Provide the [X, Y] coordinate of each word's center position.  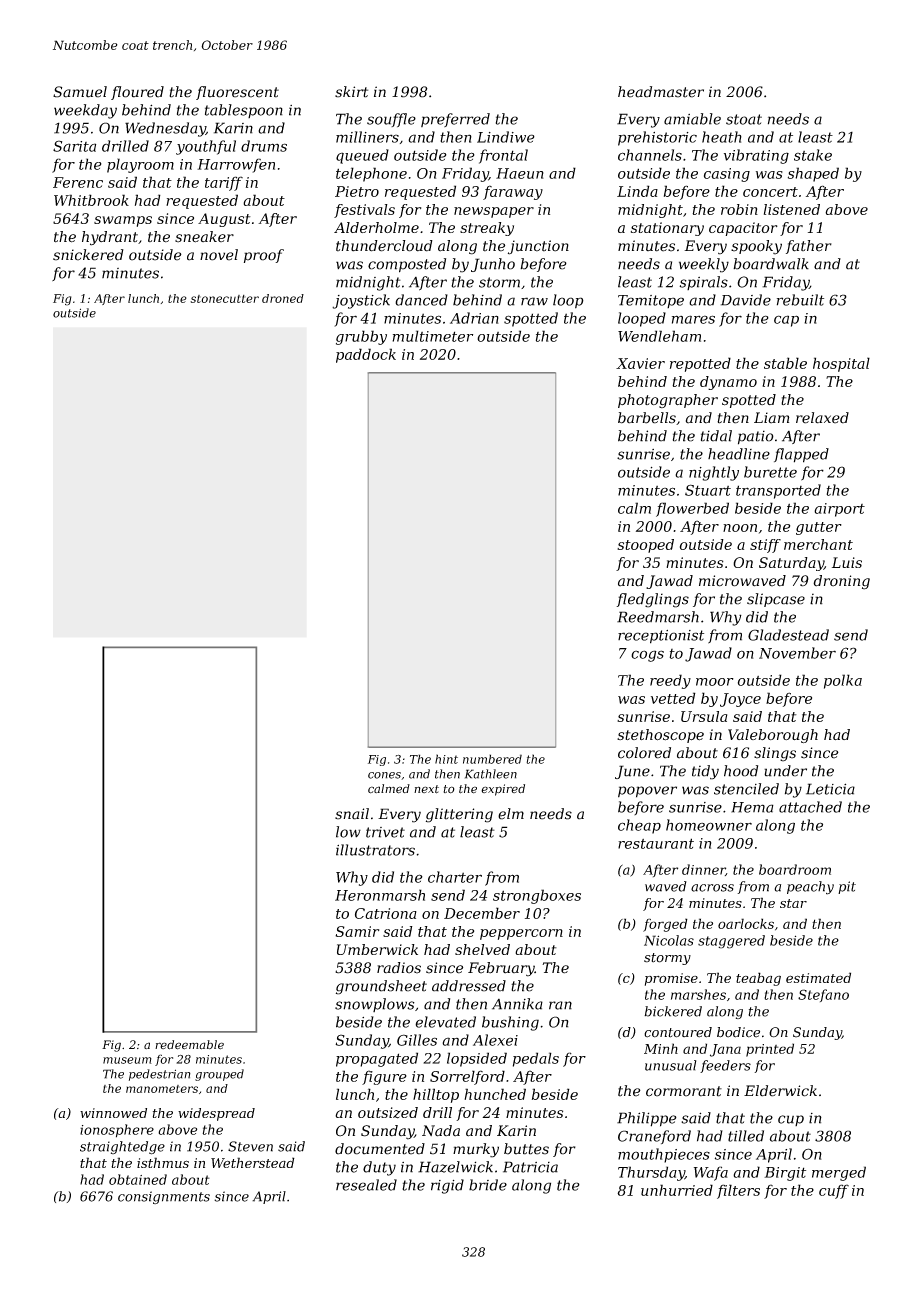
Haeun [520, 173]
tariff [224, 183]
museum [127, 1060]
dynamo [728, 383]
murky [476, 1150]
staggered [731, 942]
